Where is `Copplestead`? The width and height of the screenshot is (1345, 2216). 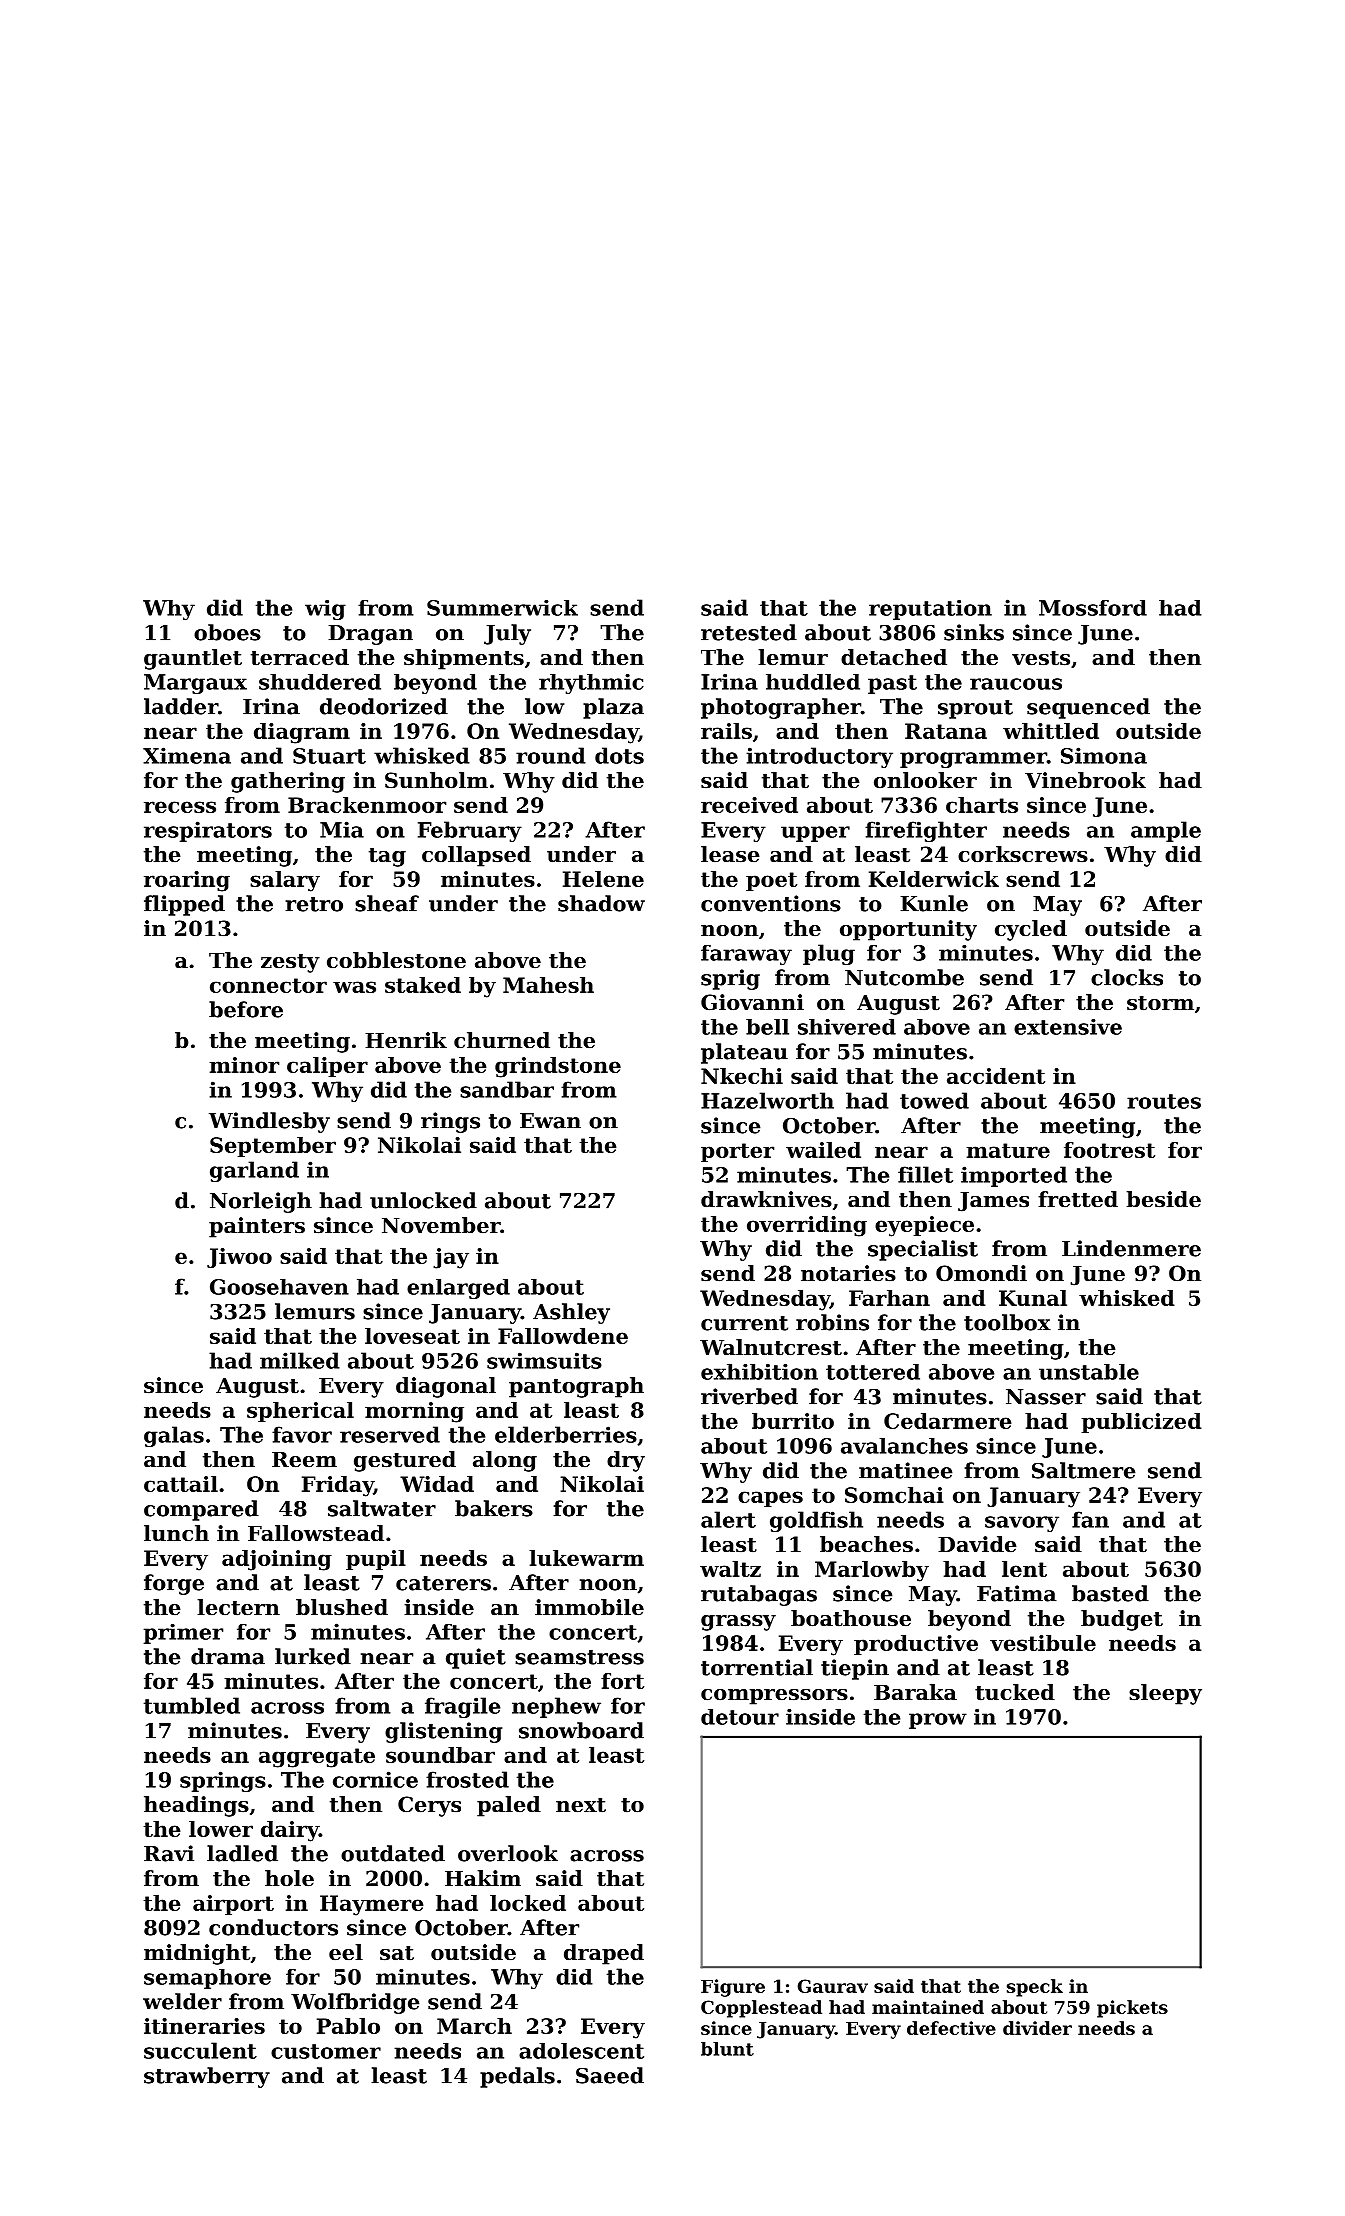 Copplestead is located at coordinates (761, 2009).
